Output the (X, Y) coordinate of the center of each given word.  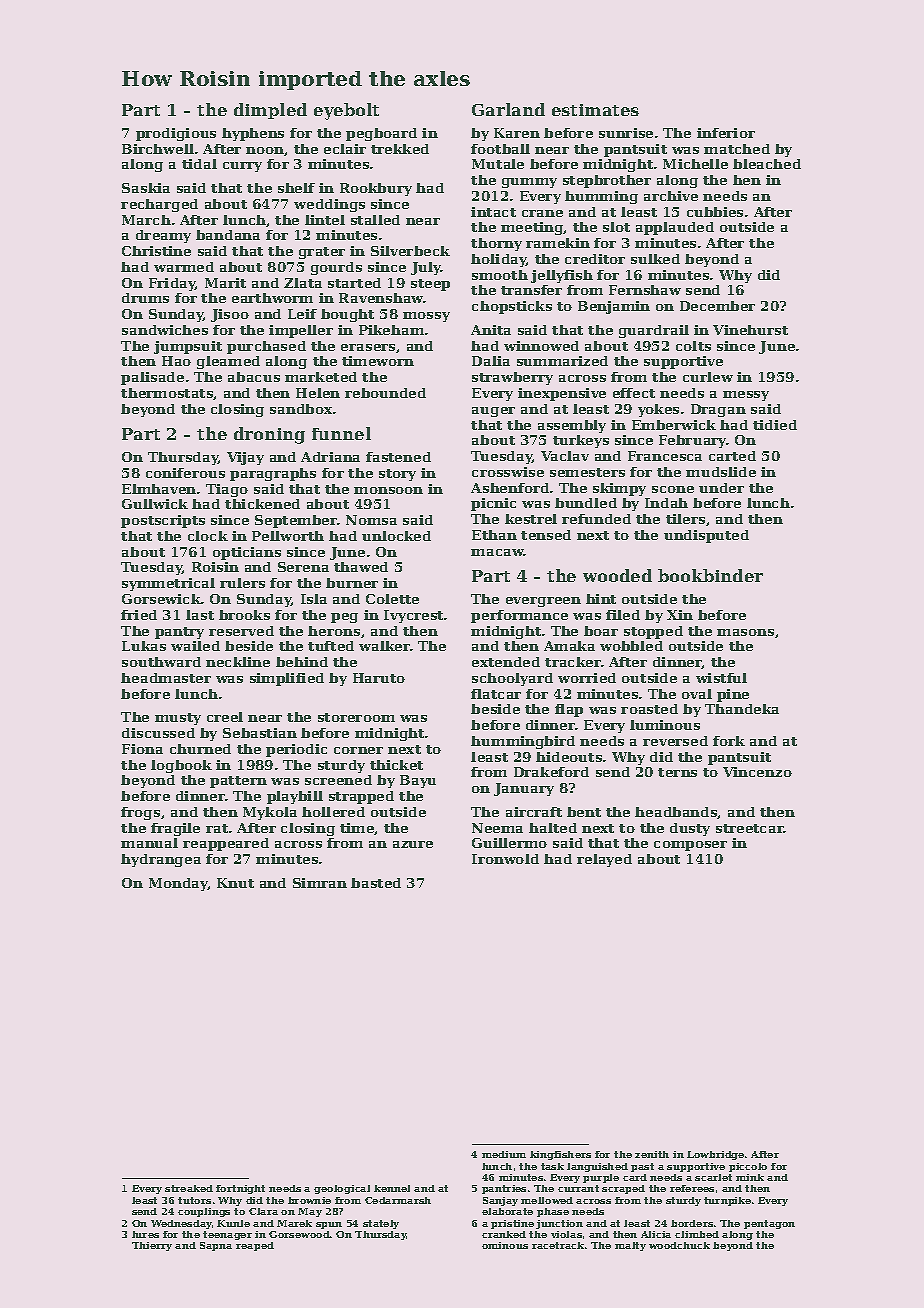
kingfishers (560, 1155)
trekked (400, 149)
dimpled (270, 111)
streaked (189, 1188)
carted (732, 456)
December (717, 306)
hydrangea (161, 860)
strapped (361, 797)
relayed (604, 860)
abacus (254, 377)
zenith (652, 1154)
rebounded (385, 393)
